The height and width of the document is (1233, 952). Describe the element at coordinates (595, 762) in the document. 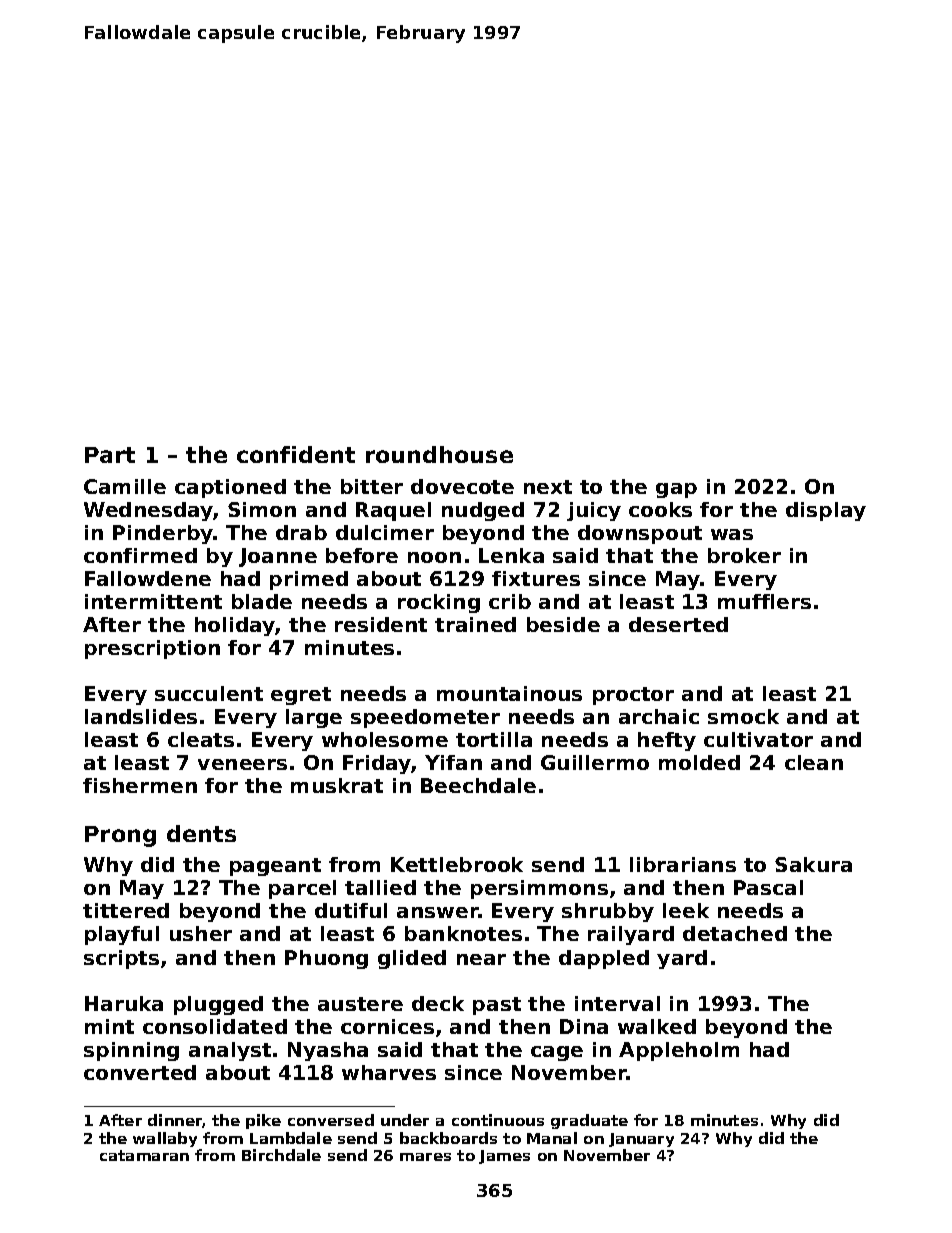

I see `Guillermo` at that location.
